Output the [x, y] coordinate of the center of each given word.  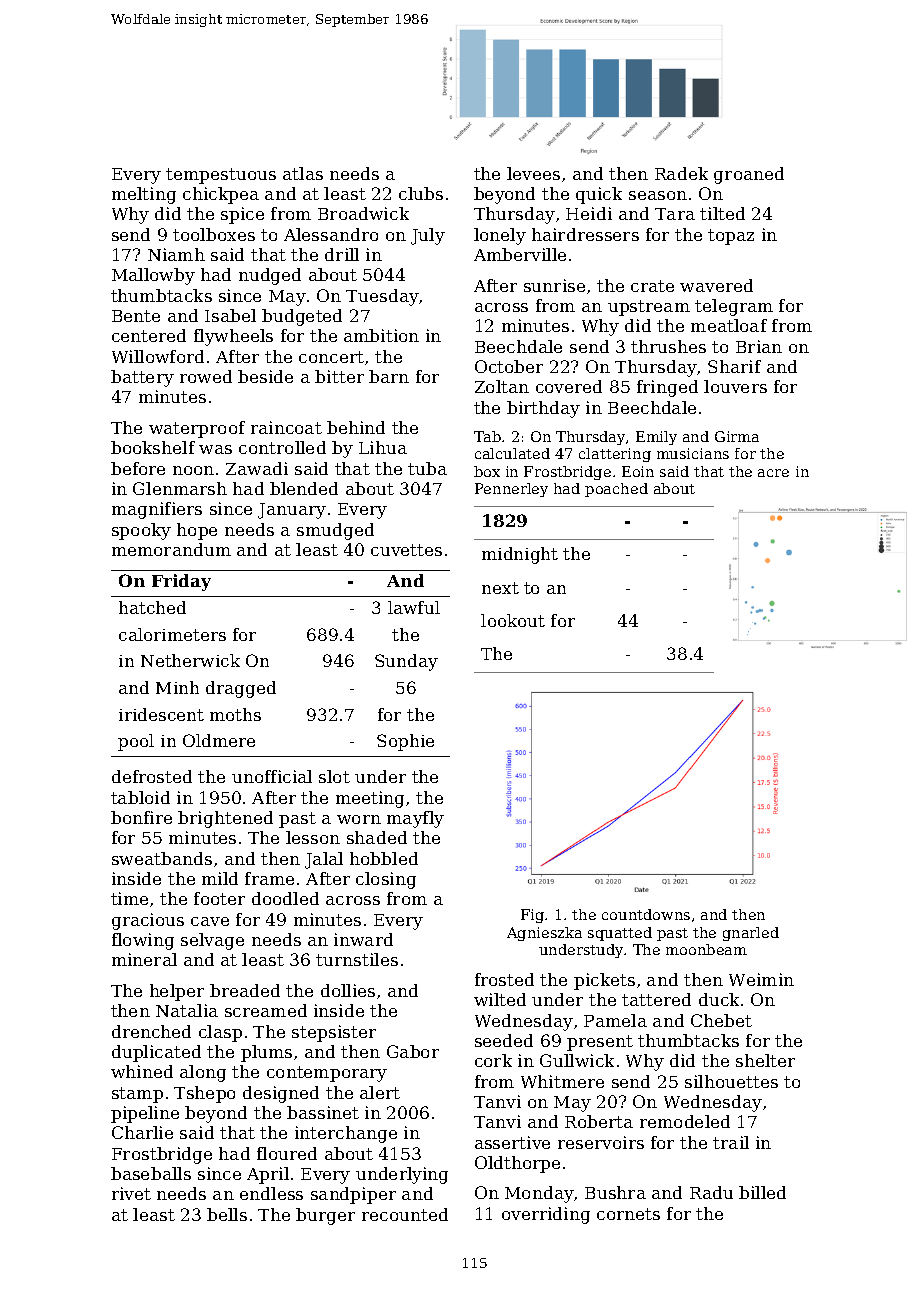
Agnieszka [544, 934]
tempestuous [221, 176]
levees [533, 173]
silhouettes [731, 1081]
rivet [131, 1193]
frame [269, 878]
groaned [749, 175]
